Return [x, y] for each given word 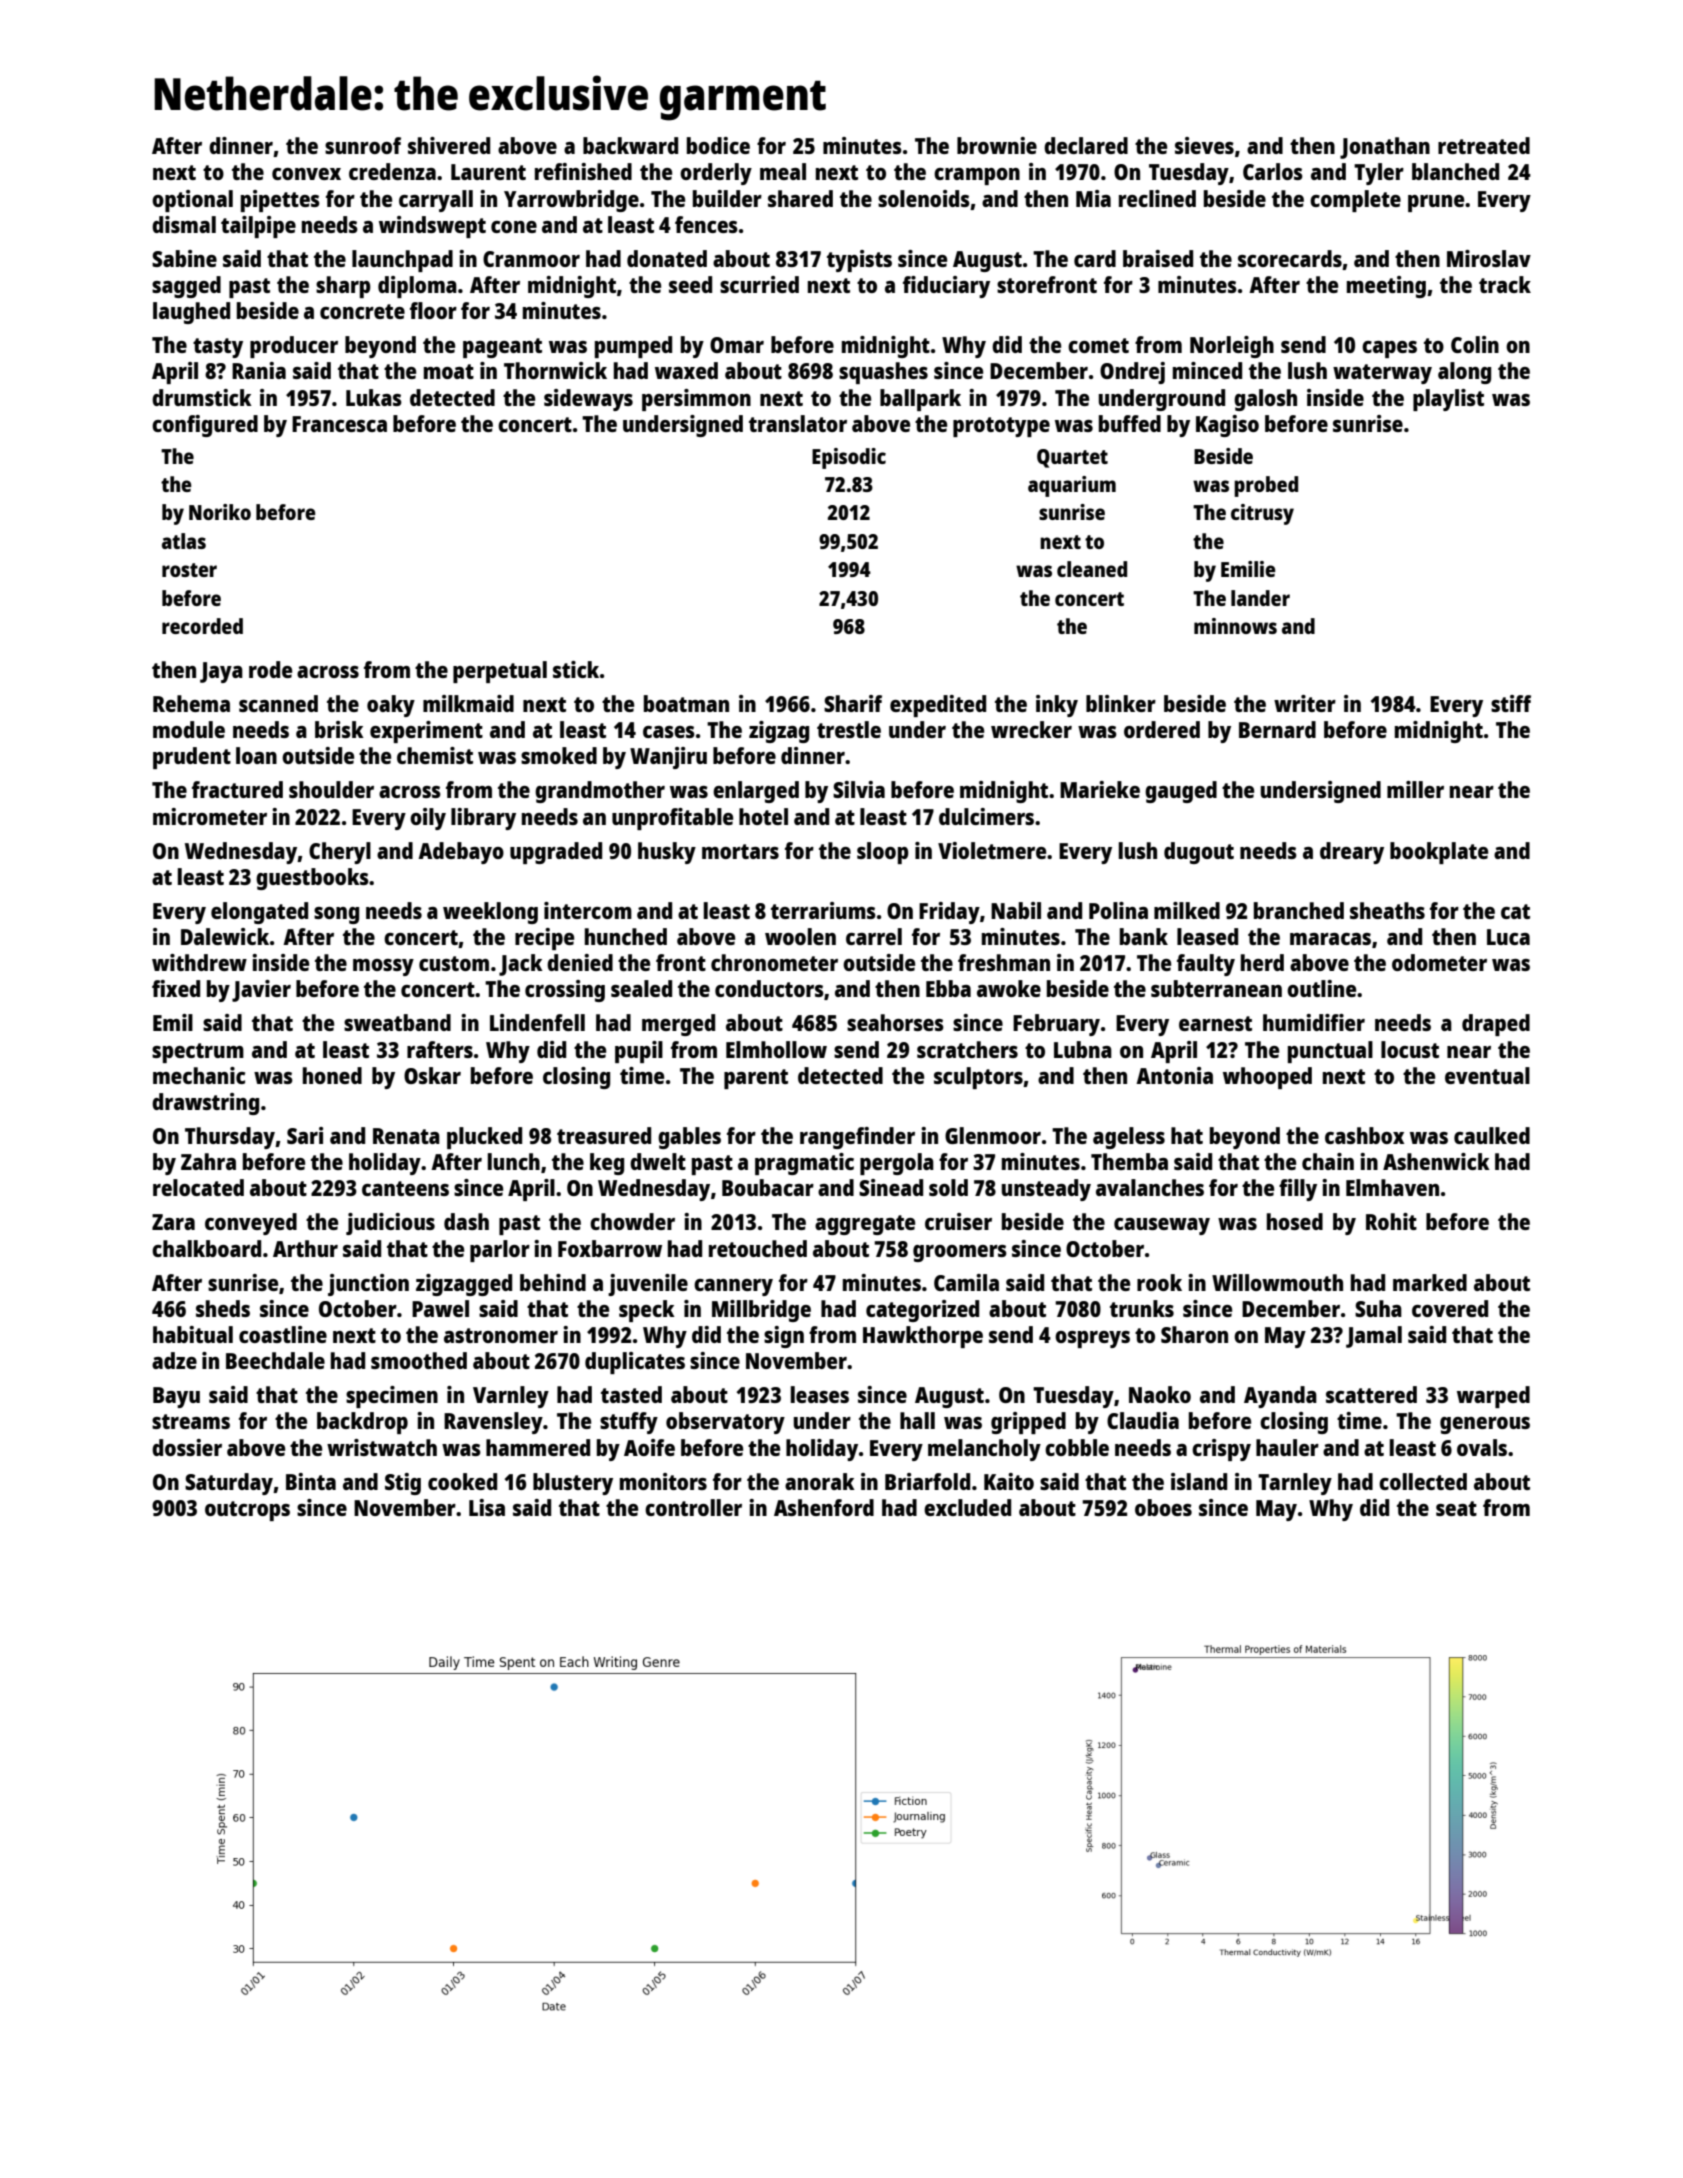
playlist [1448, 400]
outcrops [247, 1511]
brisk [339, 729]
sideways [588, 400]
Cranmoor [531, 259]
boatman [686, 703]
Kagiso [1227, 426]
